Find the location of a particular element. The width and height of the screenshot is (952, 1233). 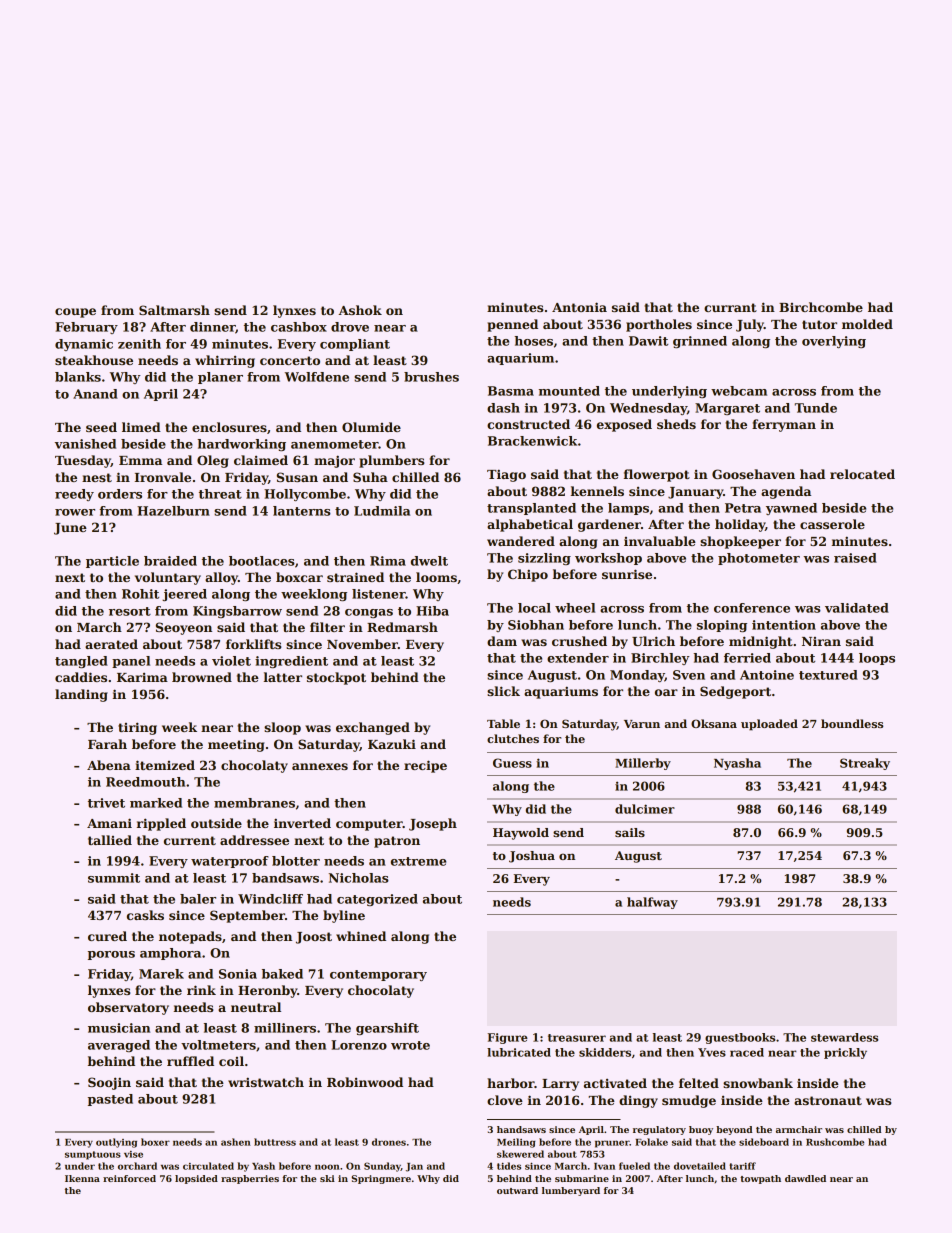

mounted is located at coordinates (569, 391).
